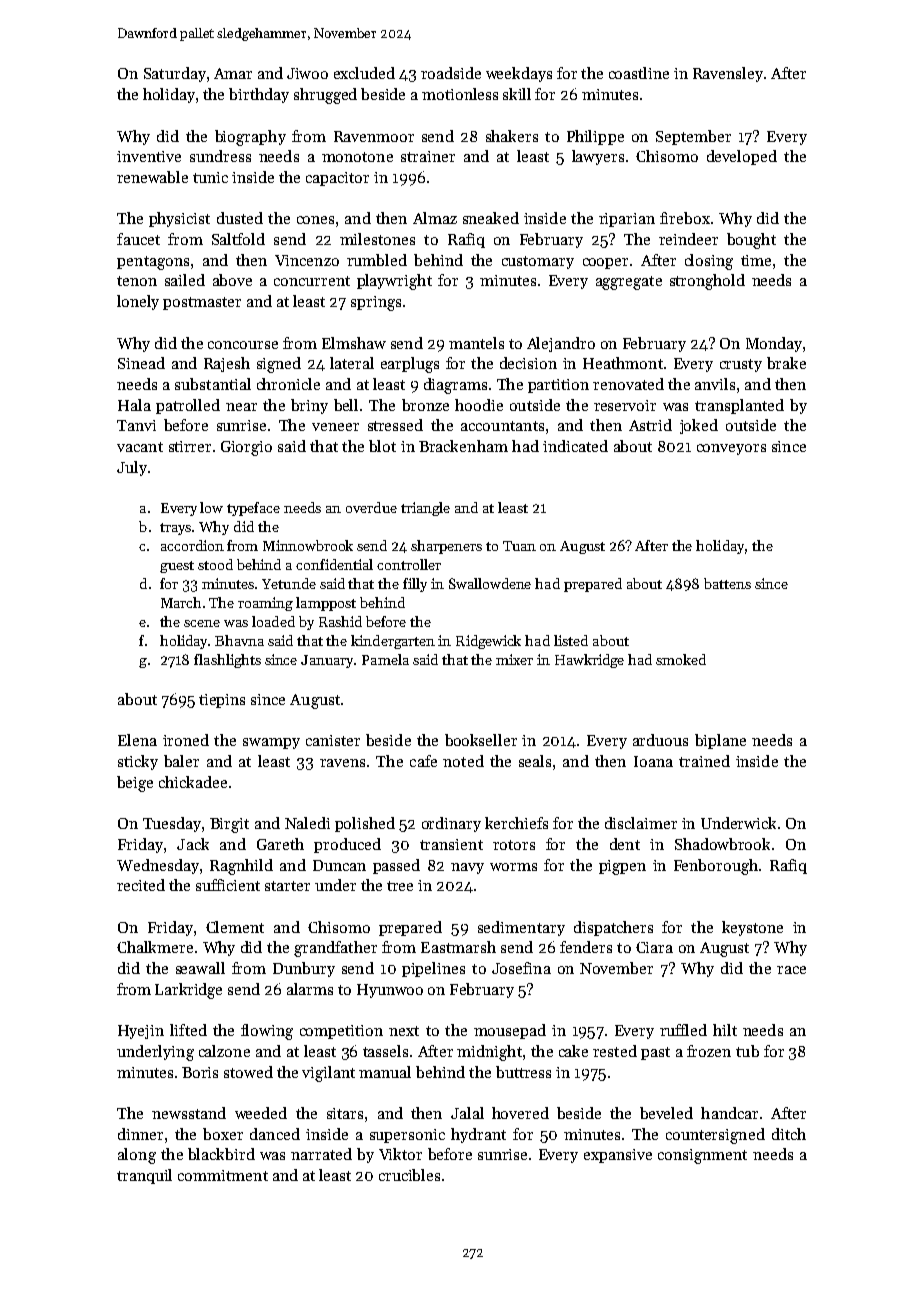 The height and width of the page is (1308, 924). Describe the element at coordinates (235, 927) in the page. I see `Clement` at that location.
